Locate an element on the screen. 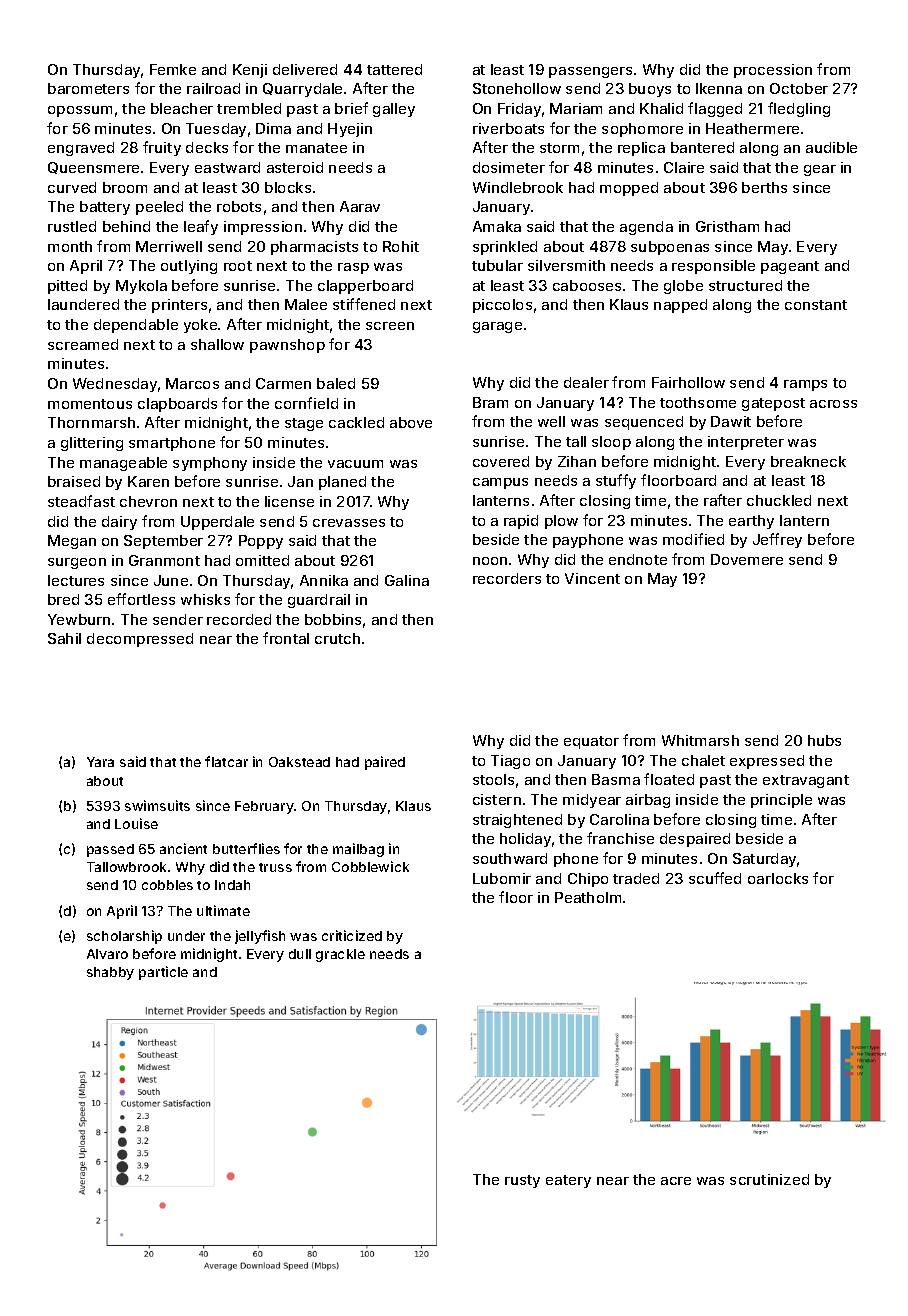 The height and width of the screenshot is (1316, 908). delivered is located at coordinates (305, 69).
